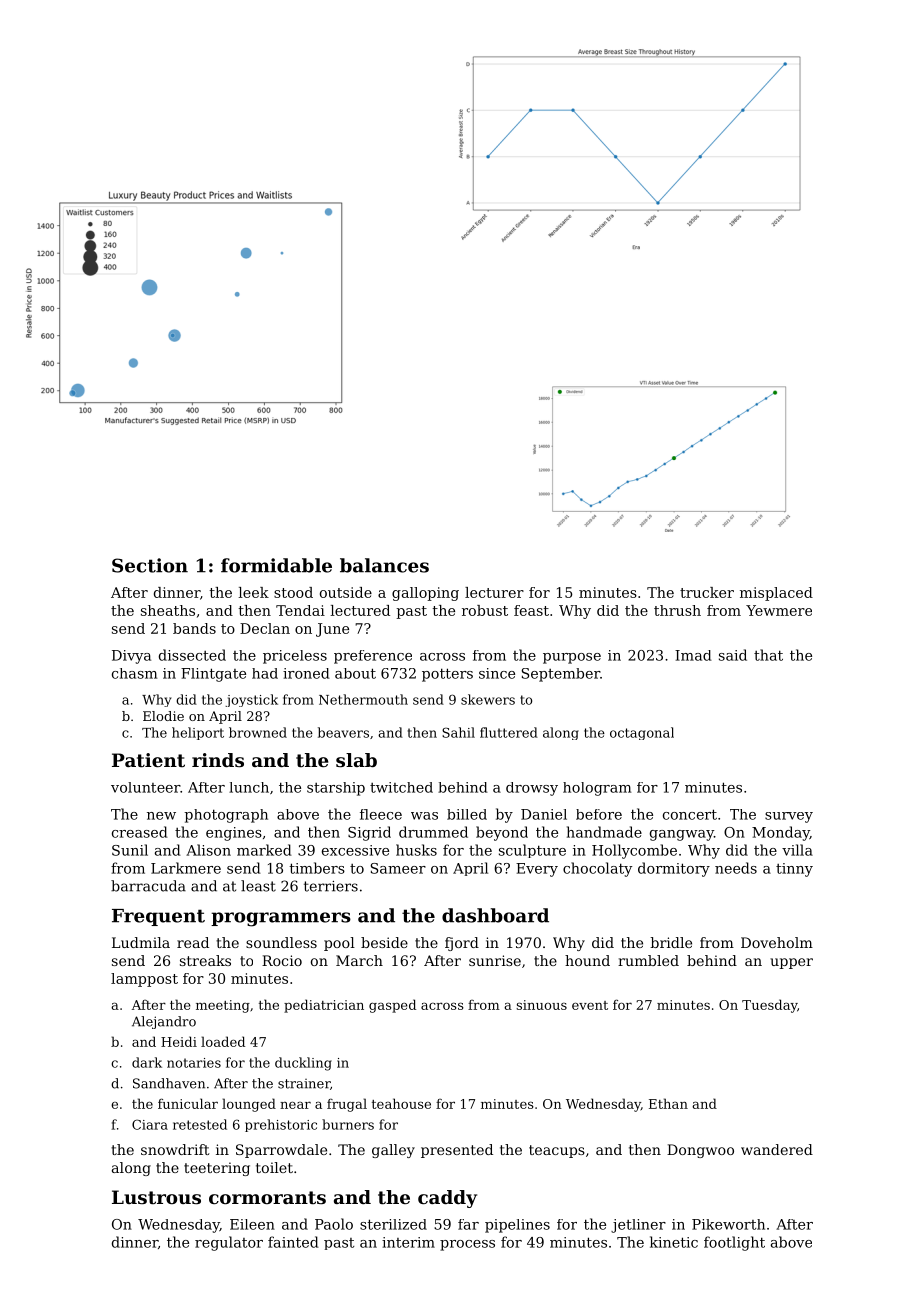 This document has height=1308, width=924. What do you see at coordinates (707, 592) in the document?
I see `trucker` at bounding box center [707, 592].
